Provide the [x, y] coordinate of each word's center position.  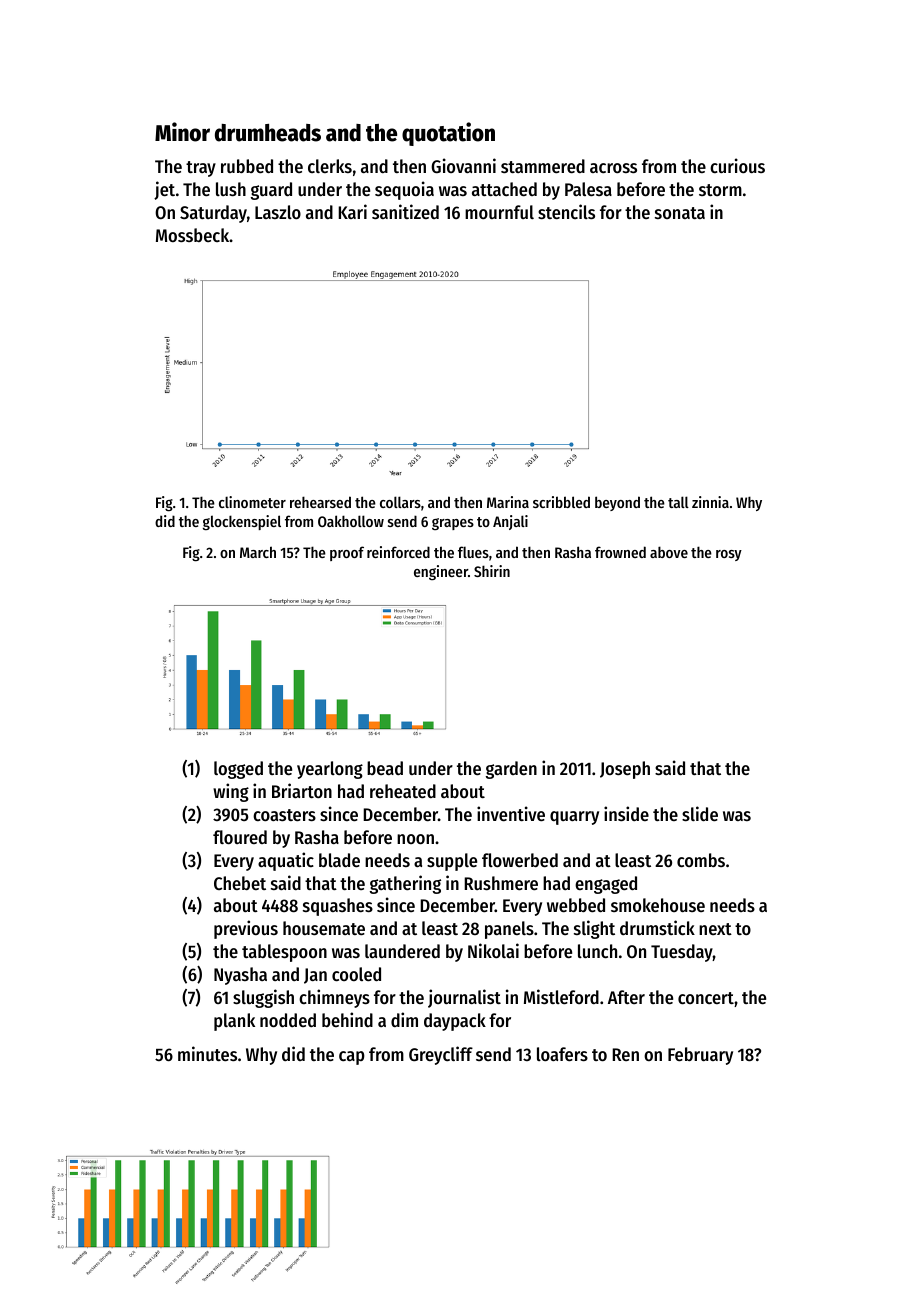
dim [404, 1019]
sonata [680, 213]
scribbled [561, 502]
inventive [511, 813]
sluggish [263, 998]
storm [720, 190]
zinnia [710, 502]
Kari [352, 211]
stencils [566, 211]
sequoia [404, 190]
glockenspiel [242, 522]
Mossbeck [193, 235]
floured [240, 837]
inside [626, 813]
